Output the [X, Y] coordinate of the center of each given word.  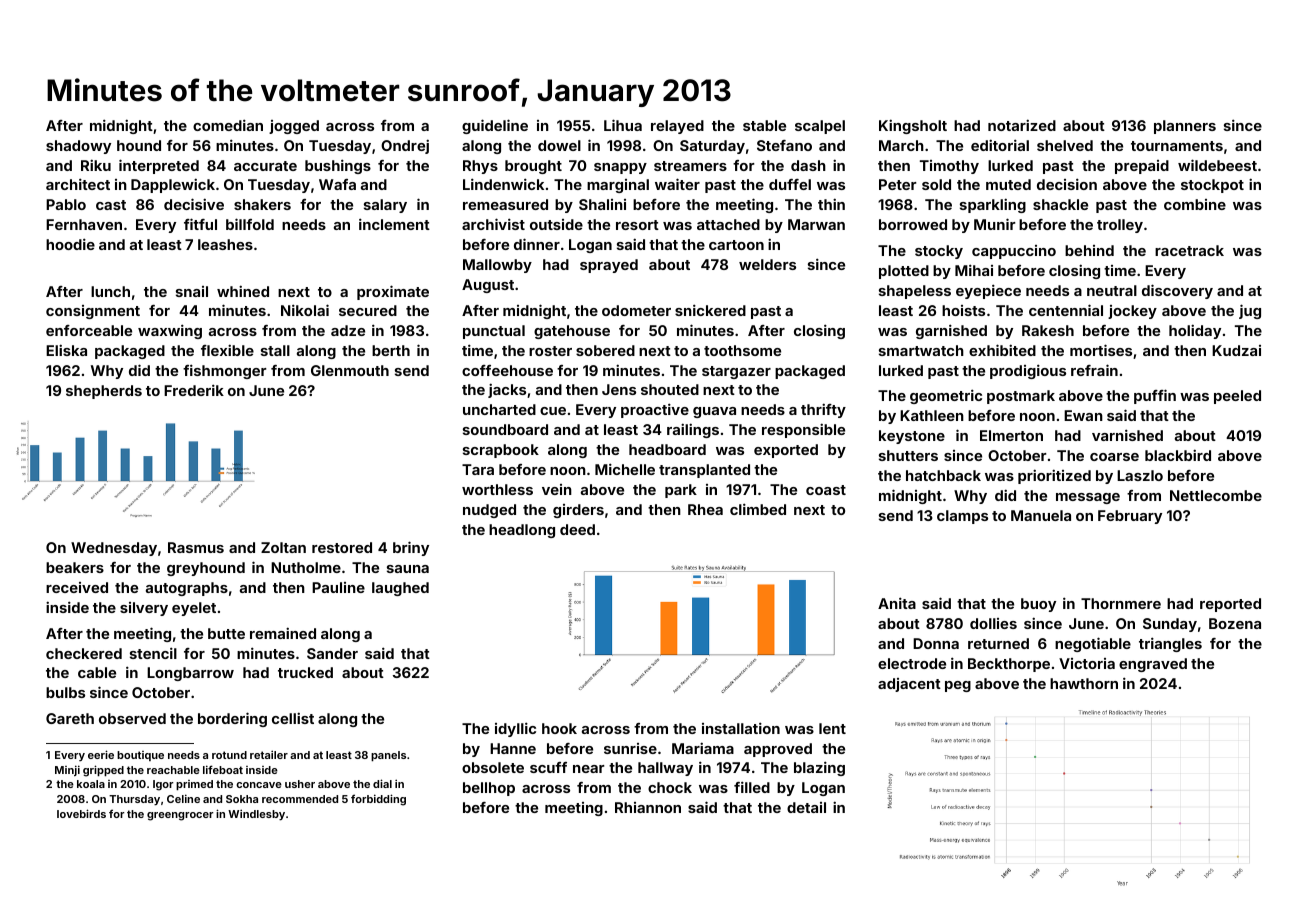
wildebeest [1217, 165]
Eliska [66, 350]
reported [1230, 605]
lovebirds [81, 813]
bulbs [65, 692]
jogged [294, 127]
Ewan [1083, 415]
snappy [620, 168]
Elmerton [1011, 435]
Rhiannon [648, 807]
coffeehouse [507, 370]
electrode [912, 663]
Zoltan [283, 547]
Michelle [625, 469]
